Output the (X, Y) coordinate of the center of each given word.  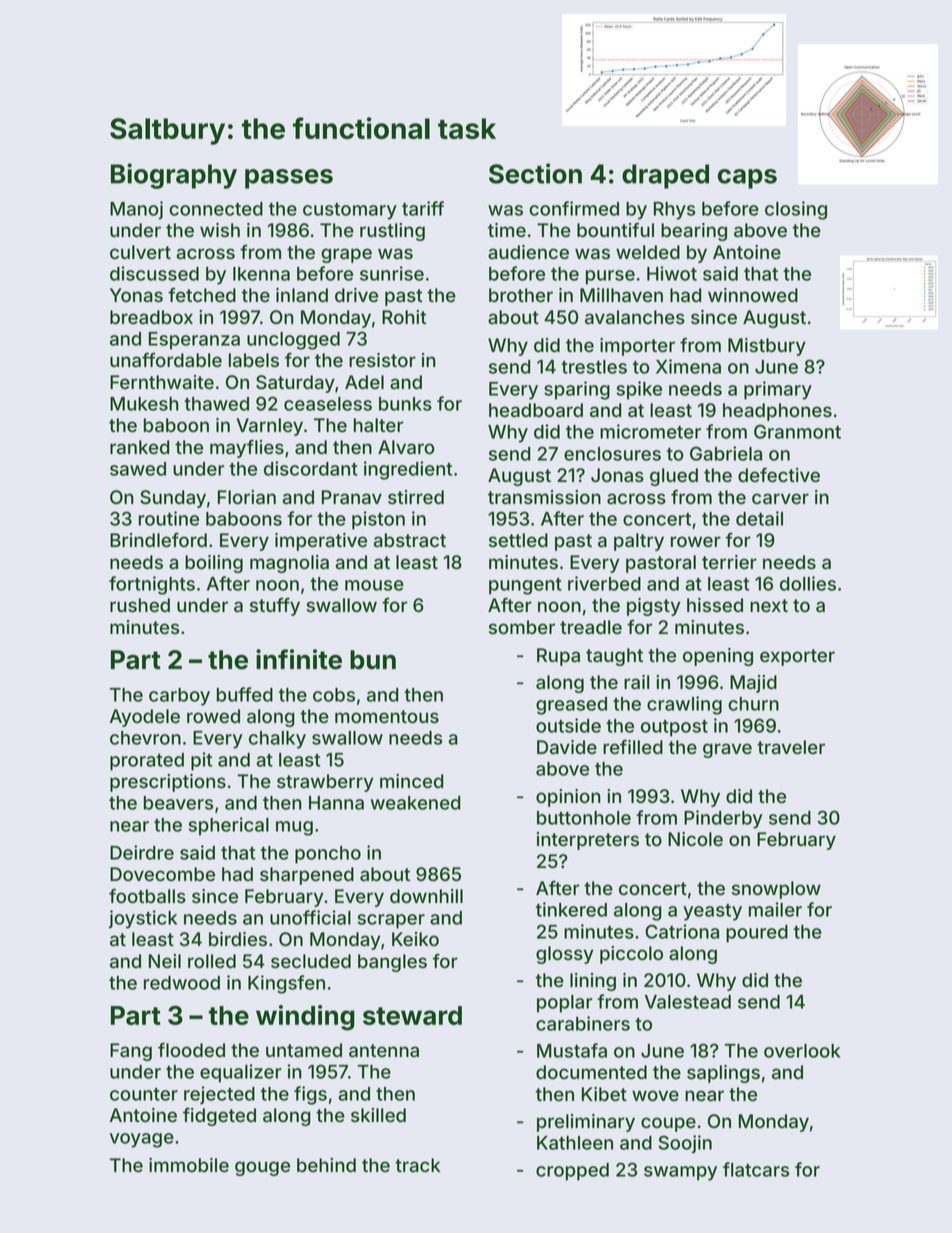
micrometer (650, 431)
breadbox (151, 317)
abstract (409, 540)
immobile (189, 1165)
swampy (680, 1173)
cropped (572, 1172)
